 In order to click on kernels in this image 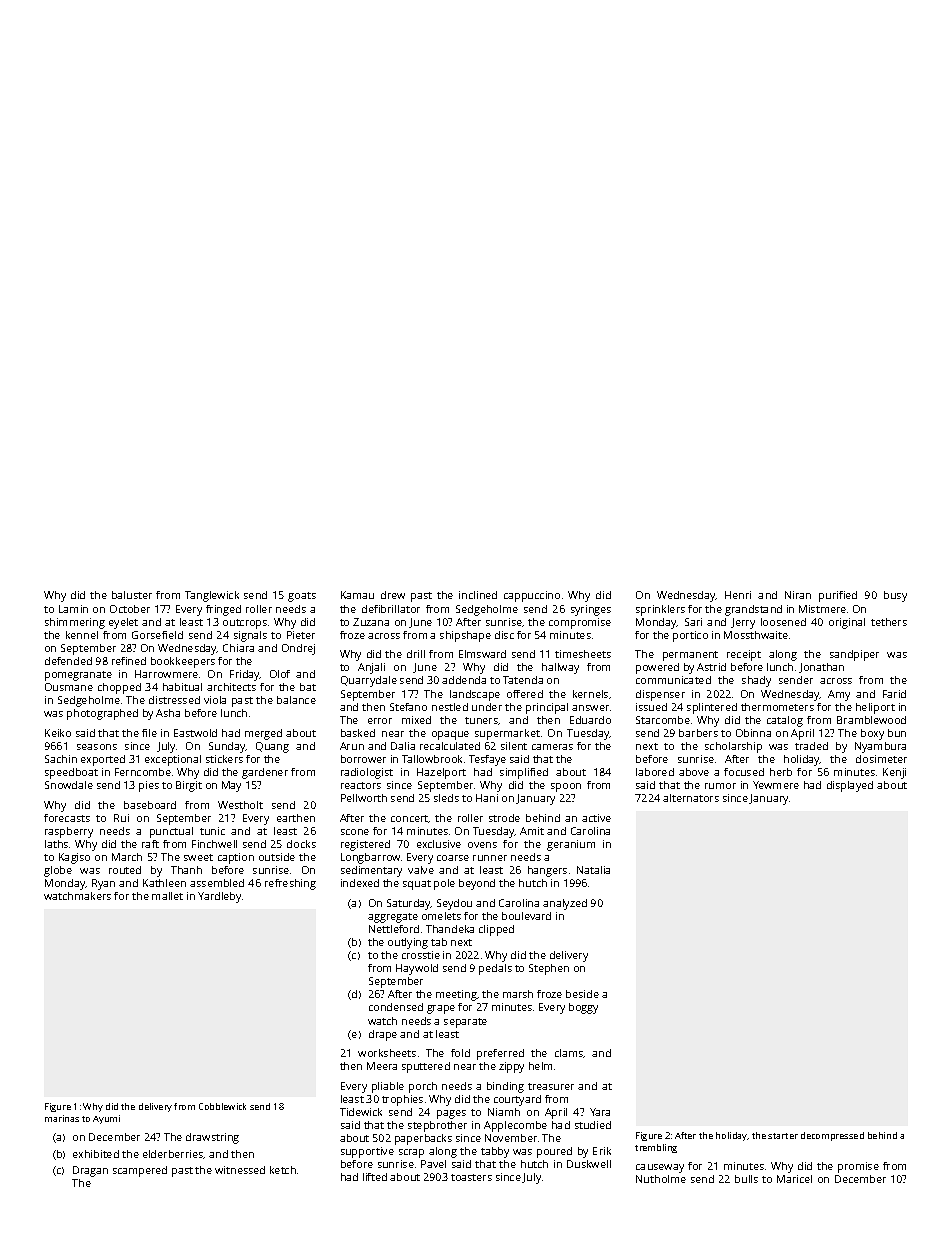, I will do `click(590, 694)`.
